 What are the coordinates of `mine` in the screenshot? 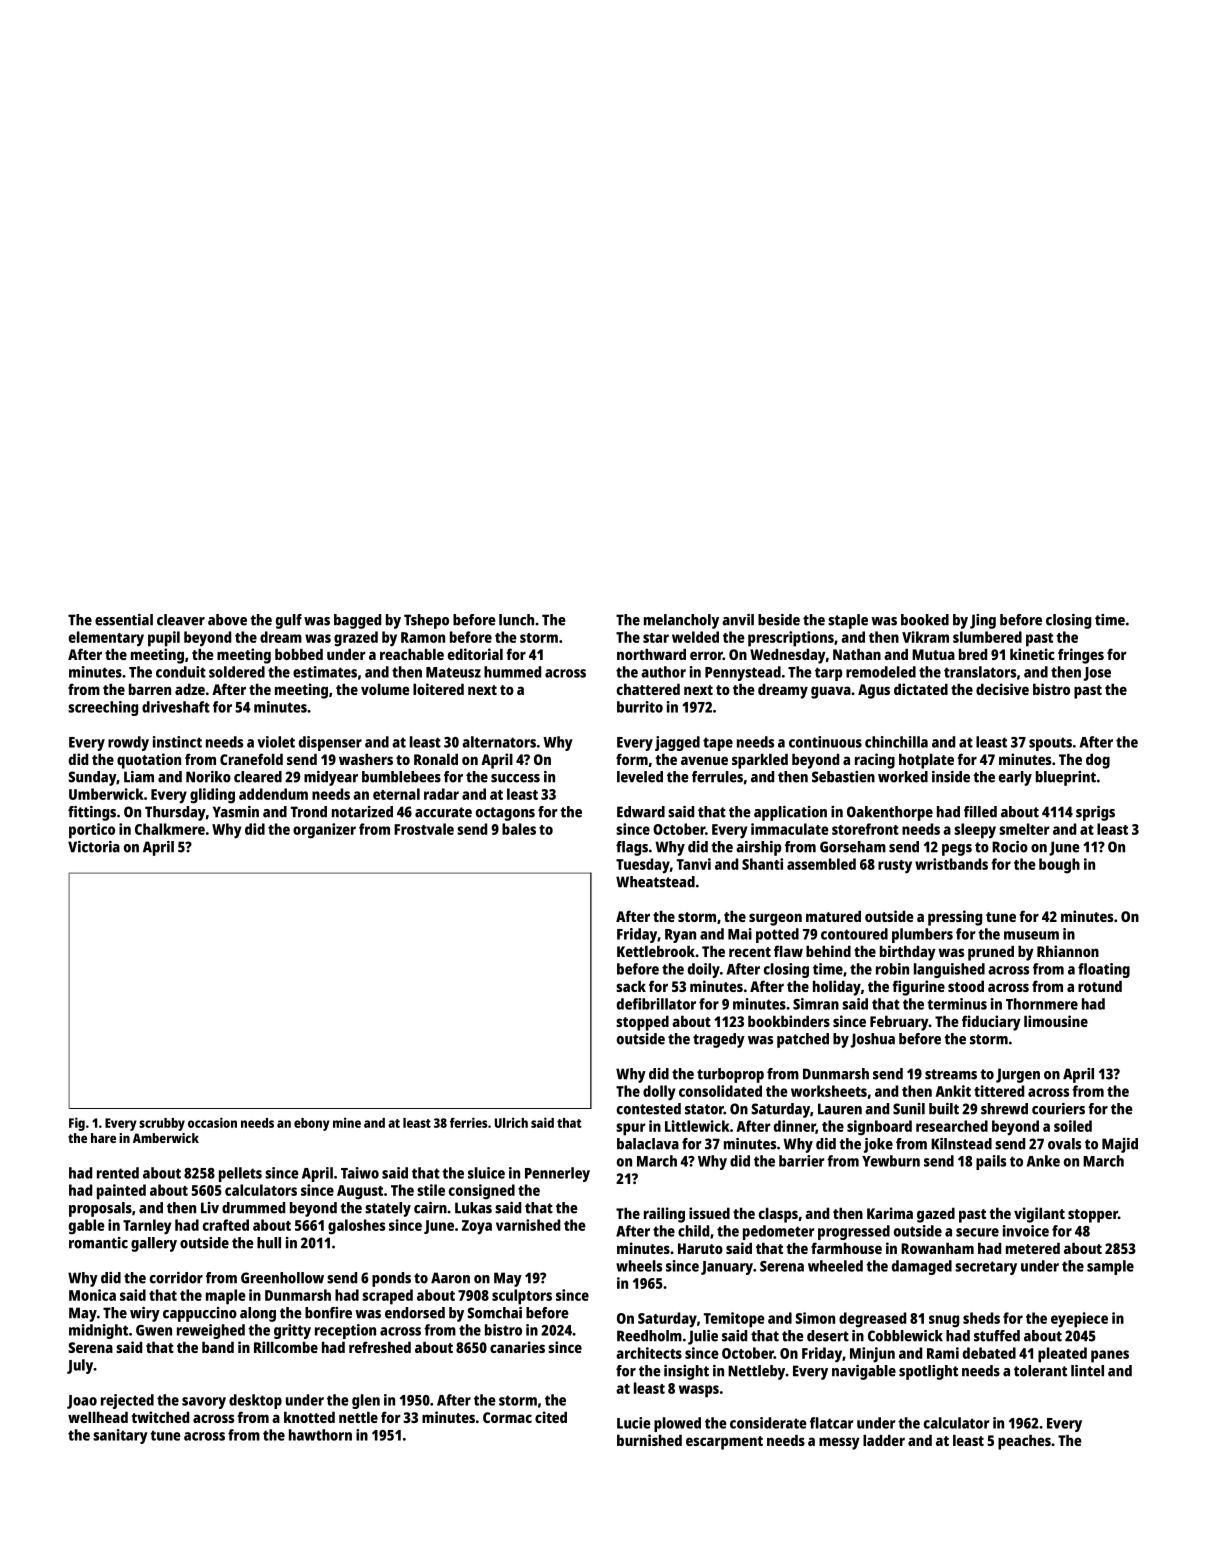 It's located at (347, 1122).
